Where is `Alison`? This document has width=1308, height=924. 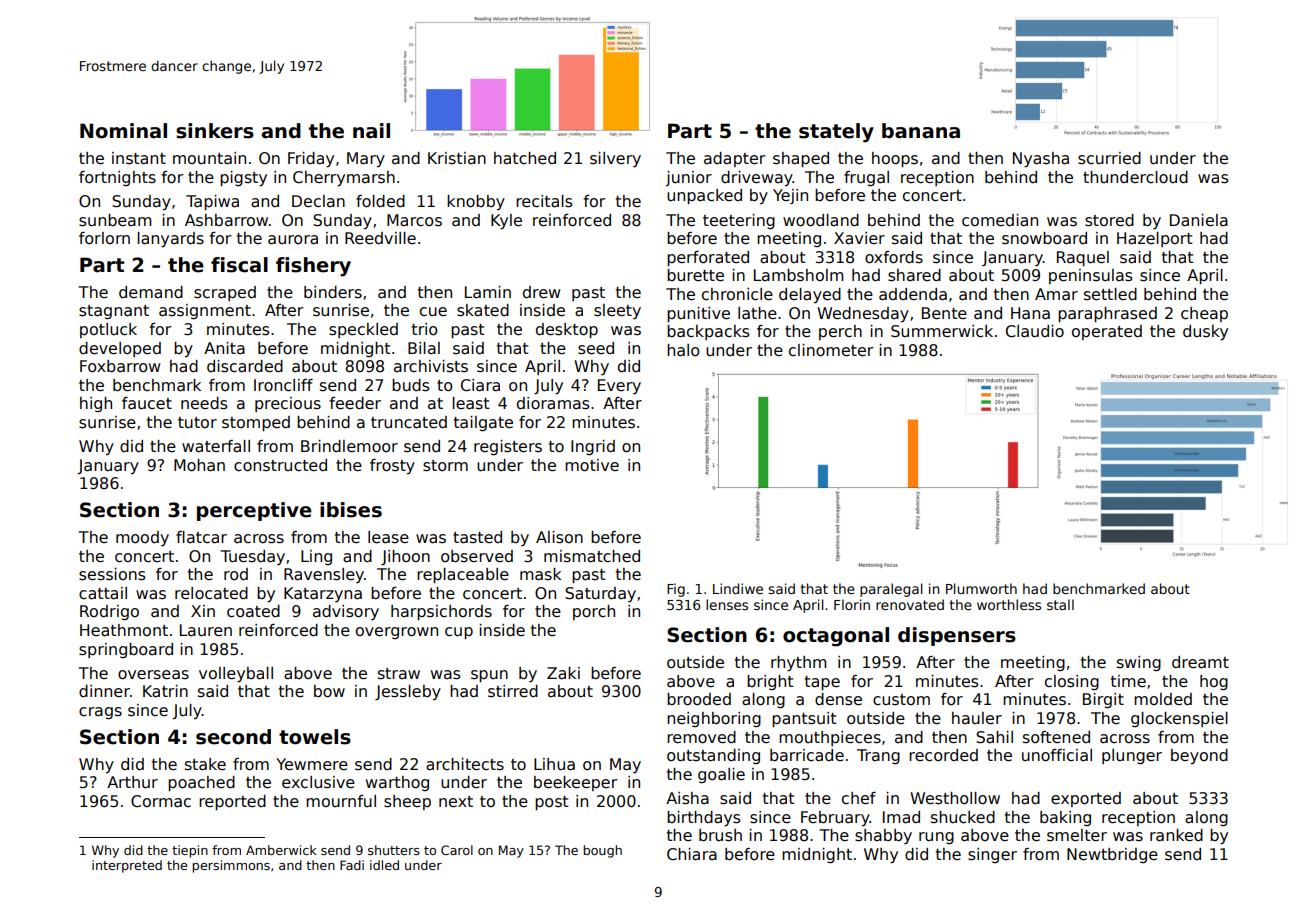
Alison is located at coordinates (559, 537).
